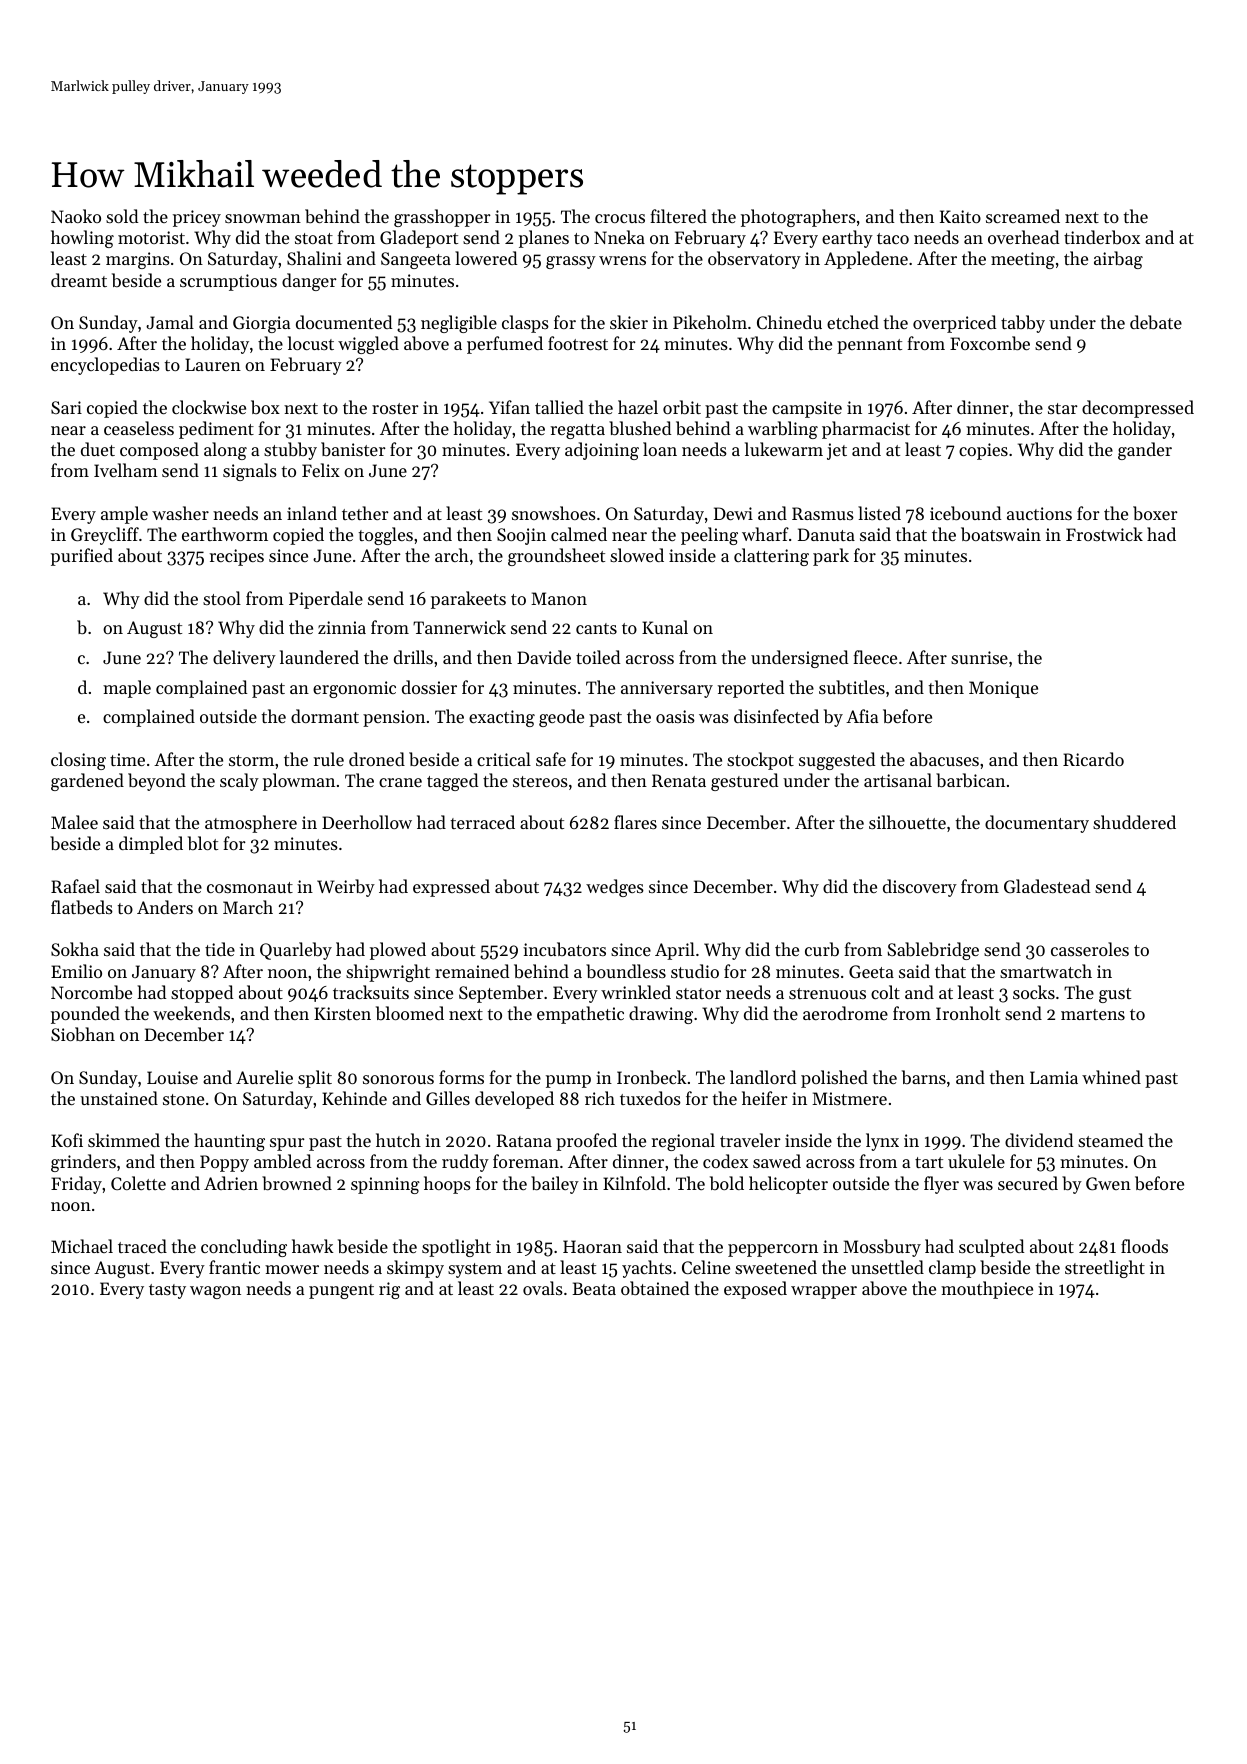  Describe the element at coordinates (312, 513) in the page. I see `inland` at that location.
